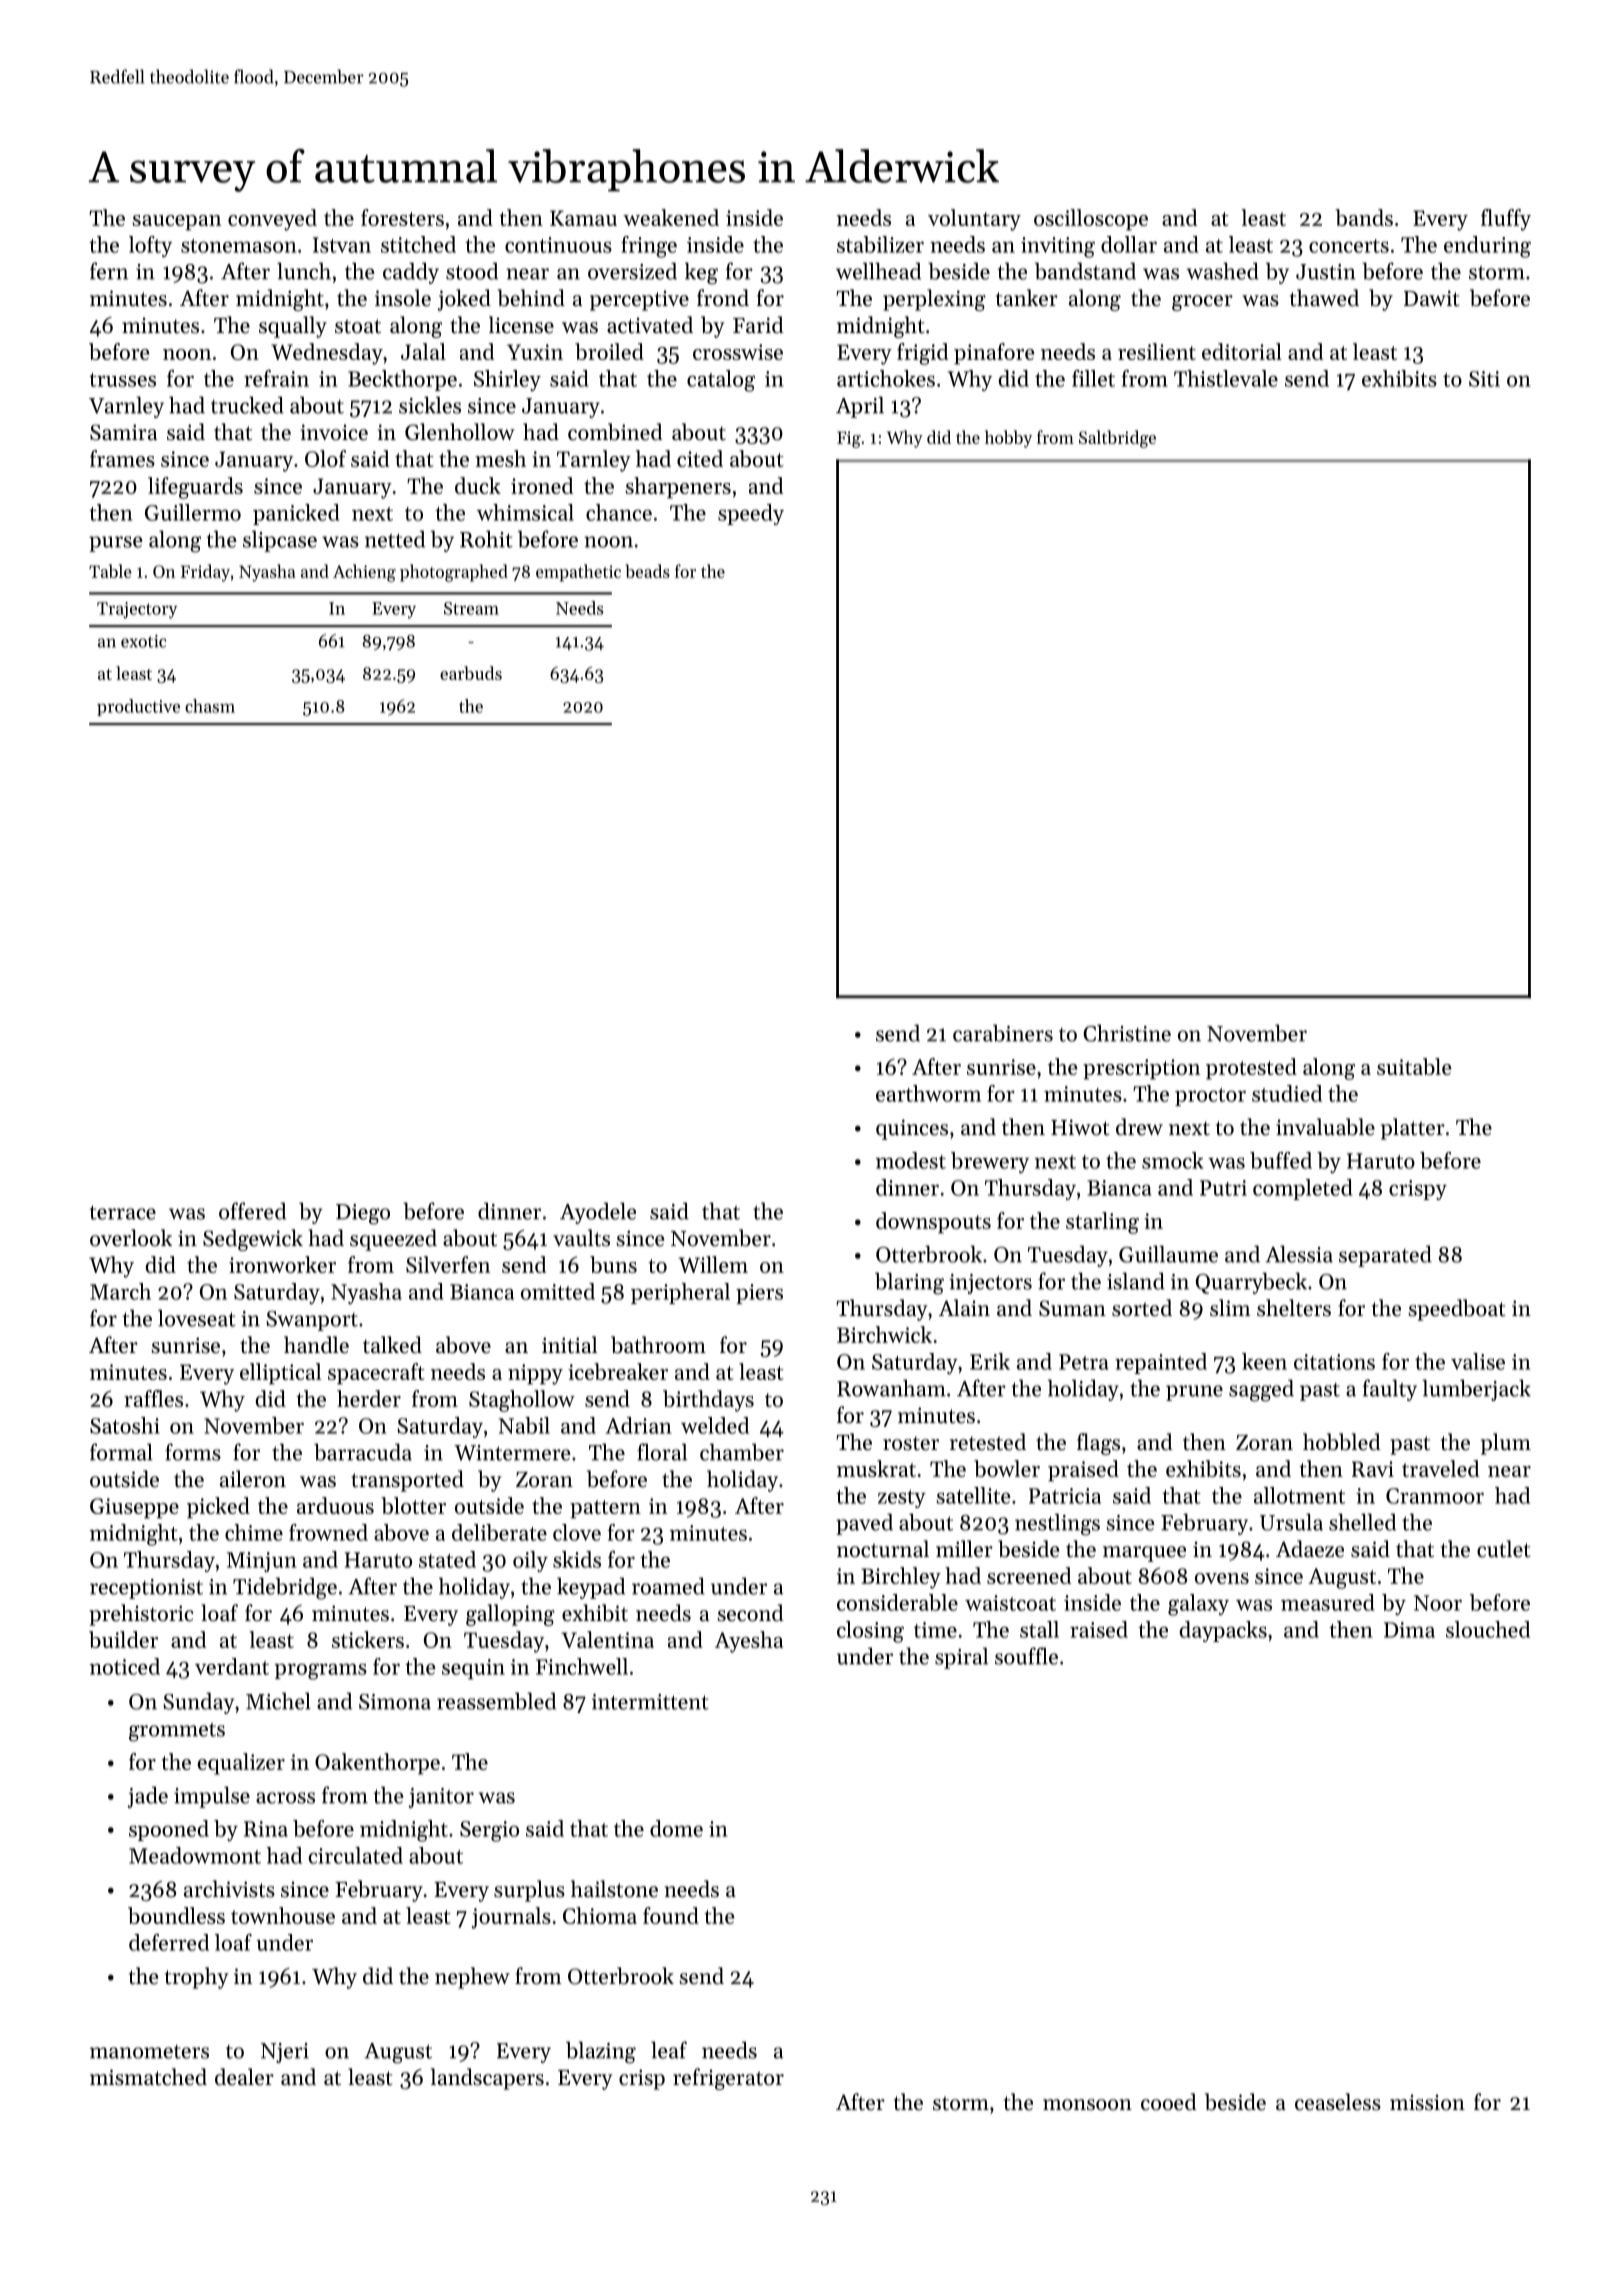 This screenshot has height=2292, width=1620. What do you see at coordinates (395, 539) in the screenshot?
I see `netted` at bounding box center [395, 539].
